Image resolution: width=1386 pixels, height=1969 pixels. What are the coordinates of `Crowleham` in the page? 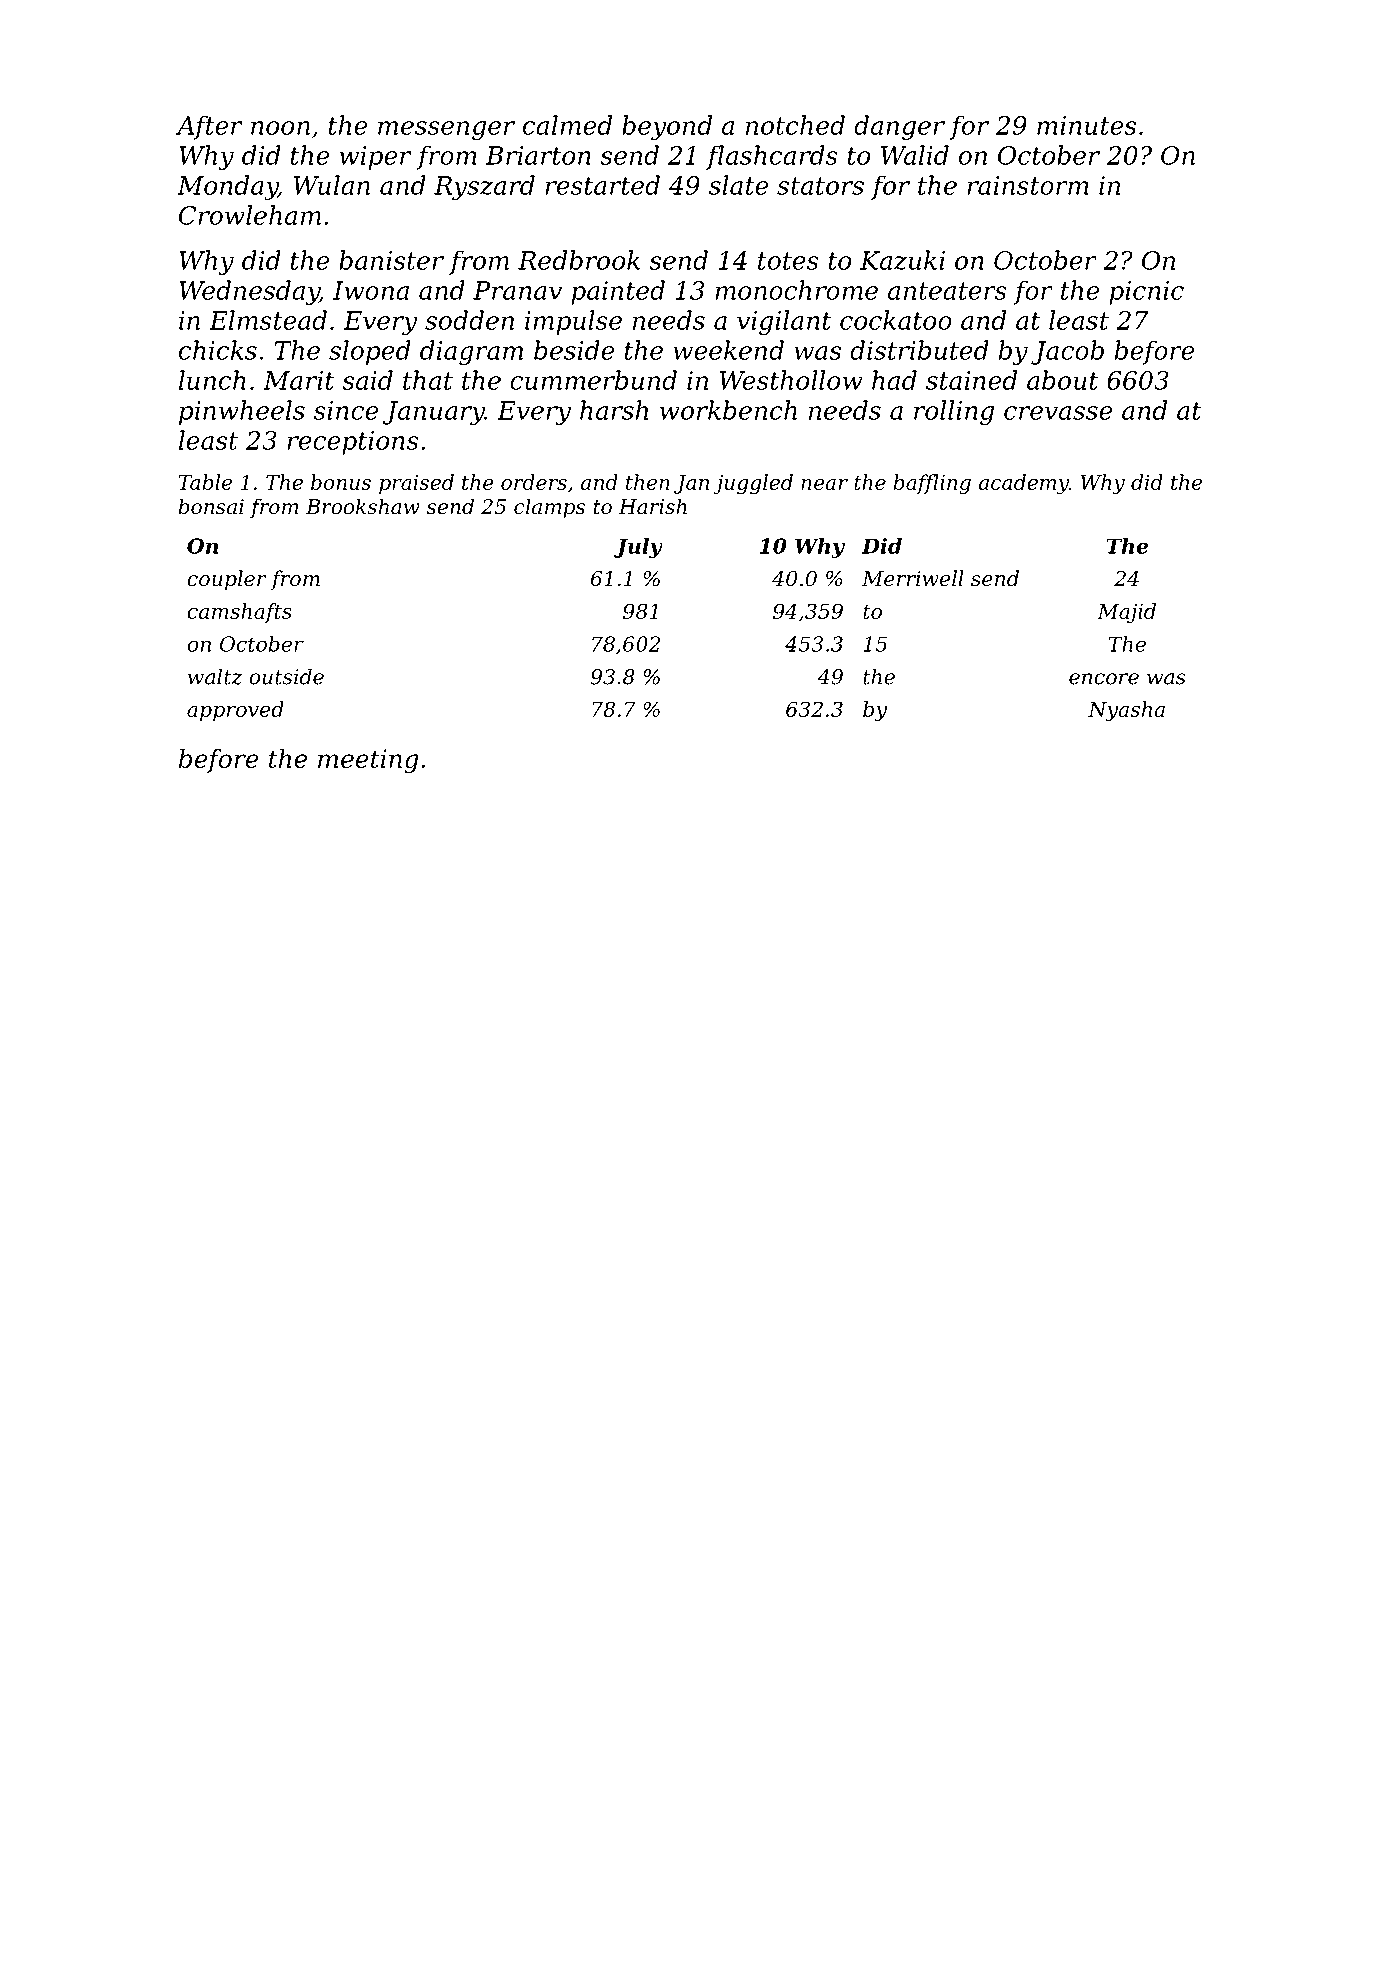 It's located at (250, 215).
